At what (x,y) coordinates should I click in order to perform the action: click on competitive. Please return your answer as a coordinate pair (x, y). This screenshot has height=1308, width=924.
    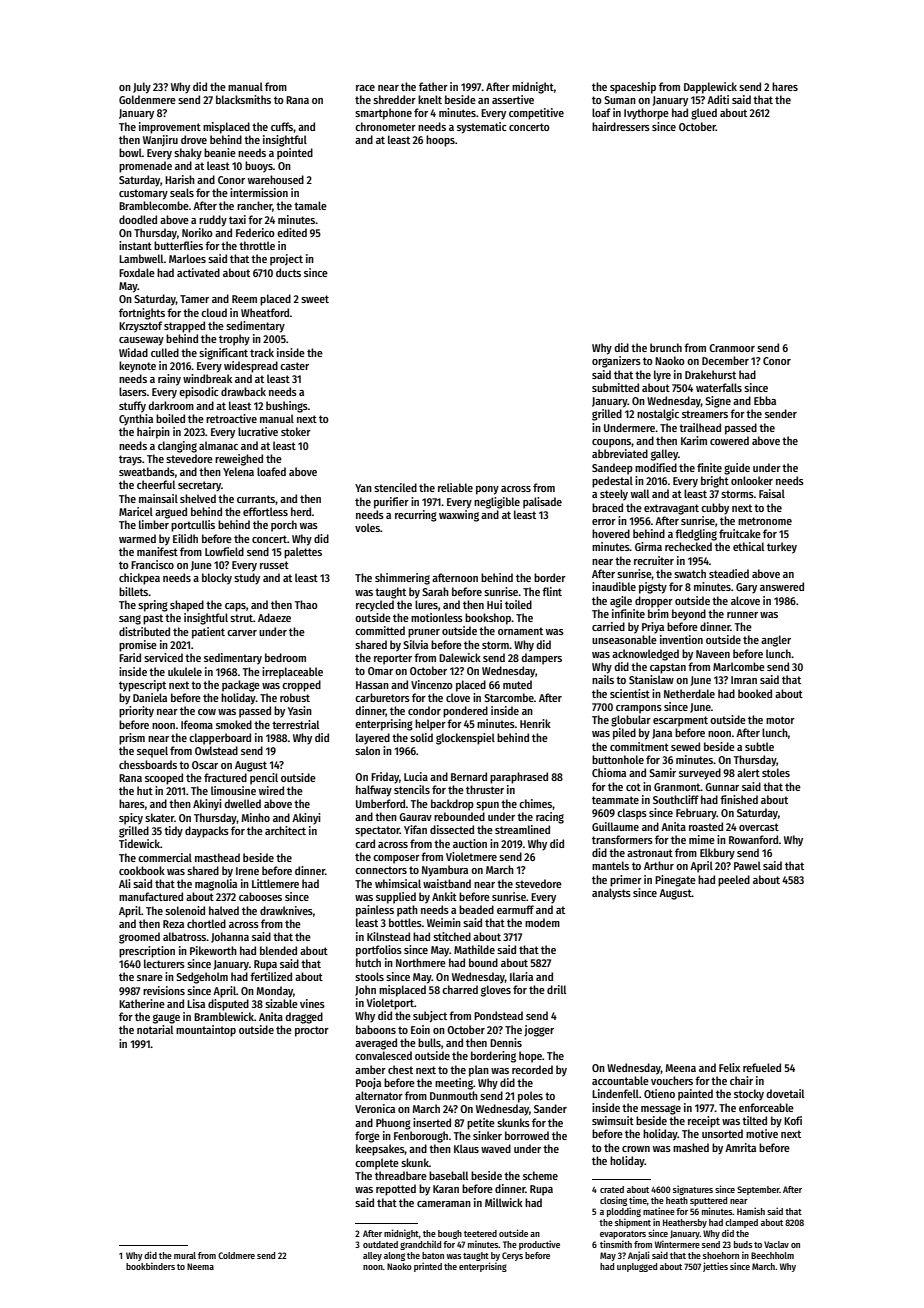
    Looking at the image, I should click on (536, 114).
